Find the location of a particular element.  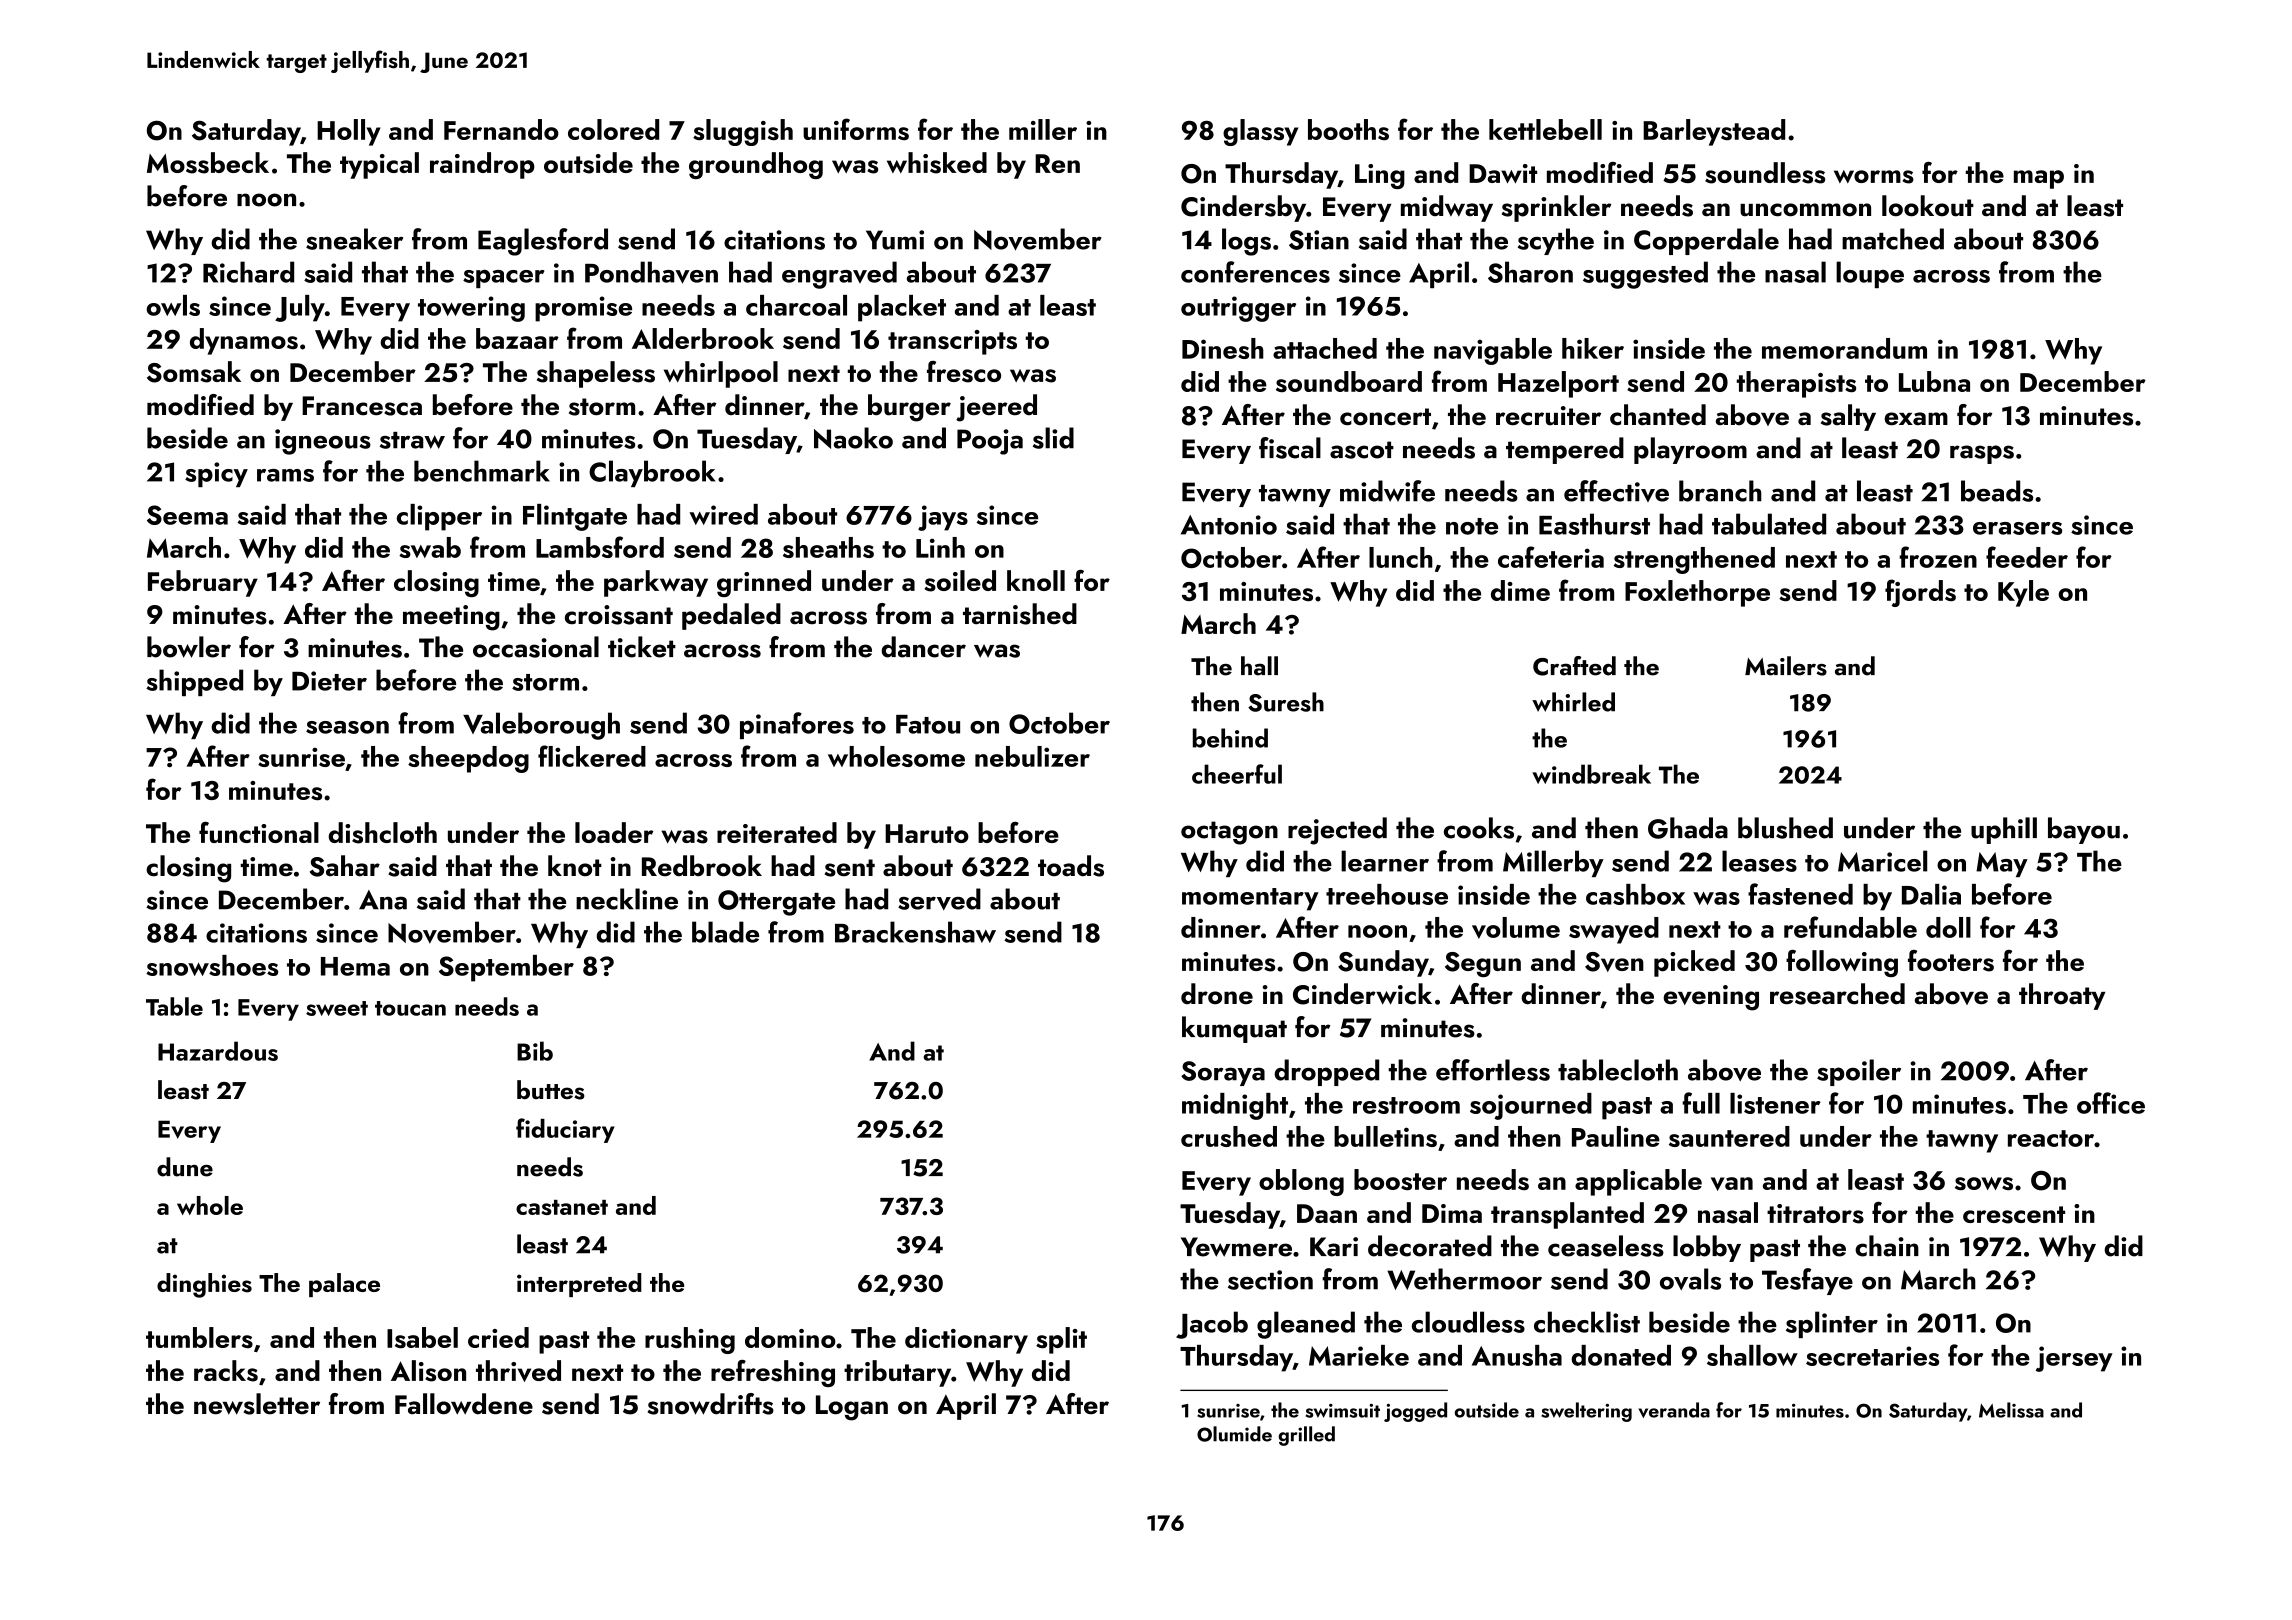

Ling is located at coordinates (1380, 176).
